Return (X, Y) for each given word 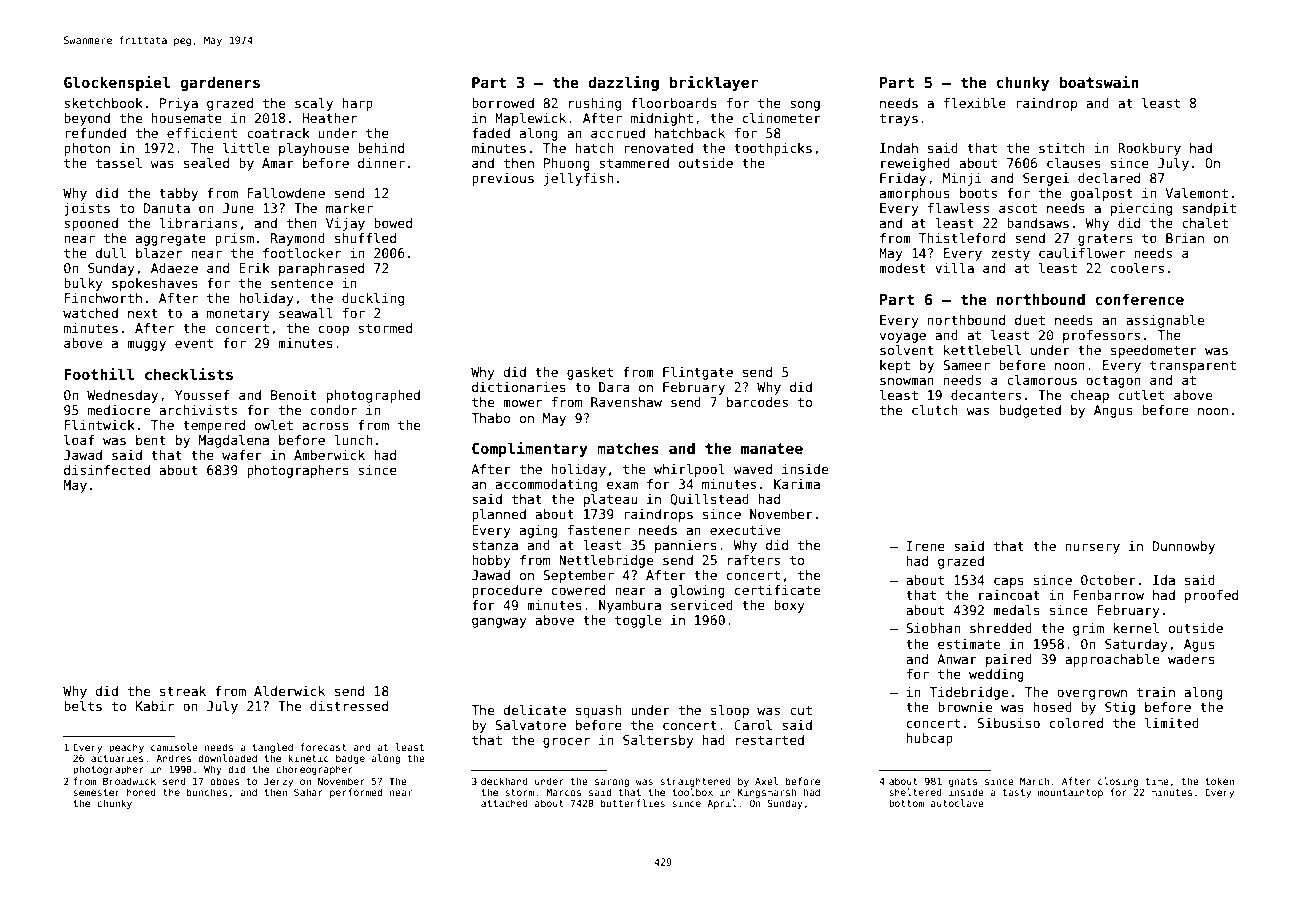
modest (902, 268)
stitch (1062, 148)
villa (954, 268)
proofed (1211, 596)
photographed (373, 396)
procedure (507, 591)
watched (90, 313)
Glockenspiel (117, 83)
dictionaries (519, 387)
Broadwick (129, 781)
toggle (638, 621)
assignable (1165, 321)
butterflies (633, 803)
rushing (595, 104)
